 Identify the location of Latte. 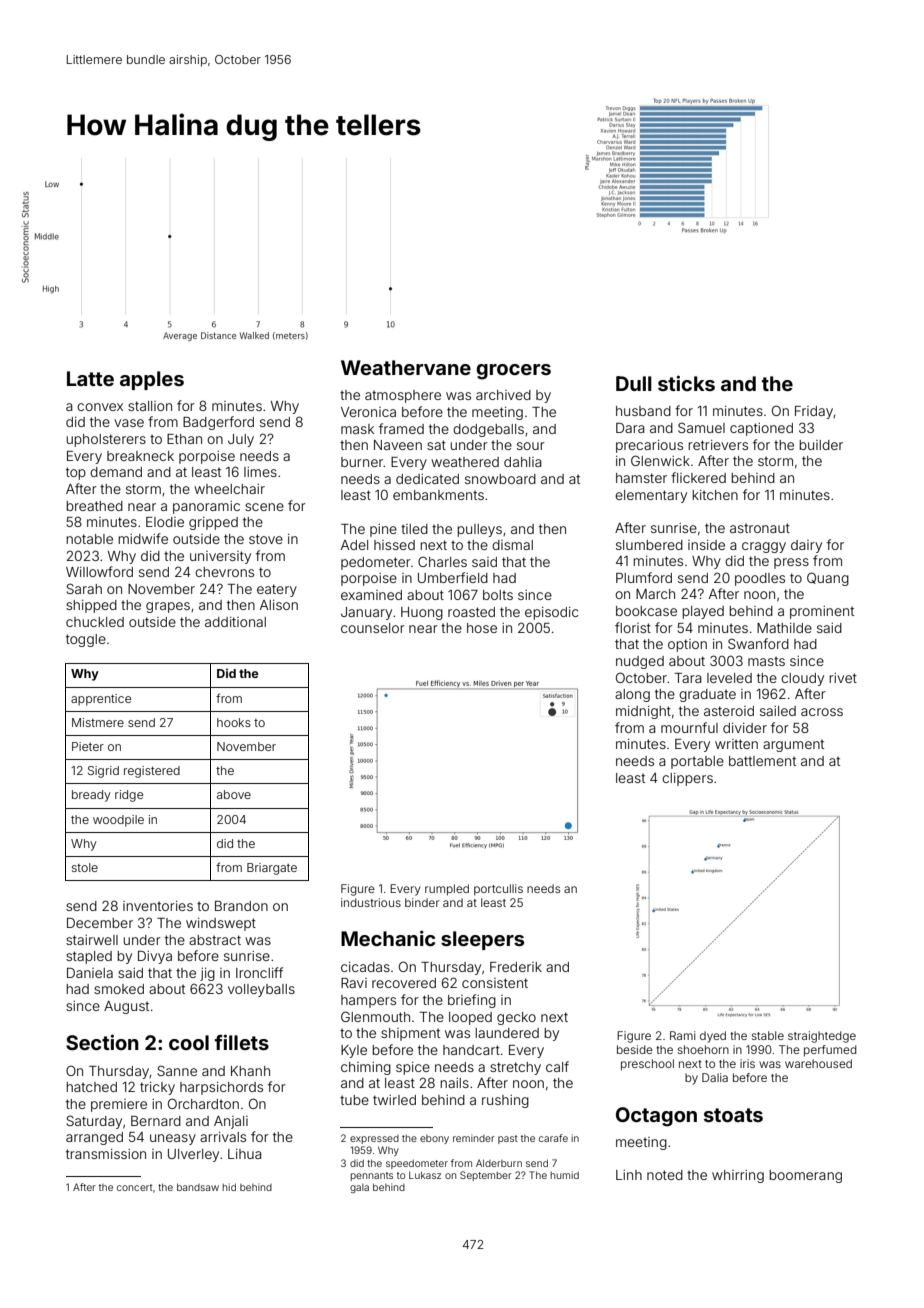
(90, 378).
